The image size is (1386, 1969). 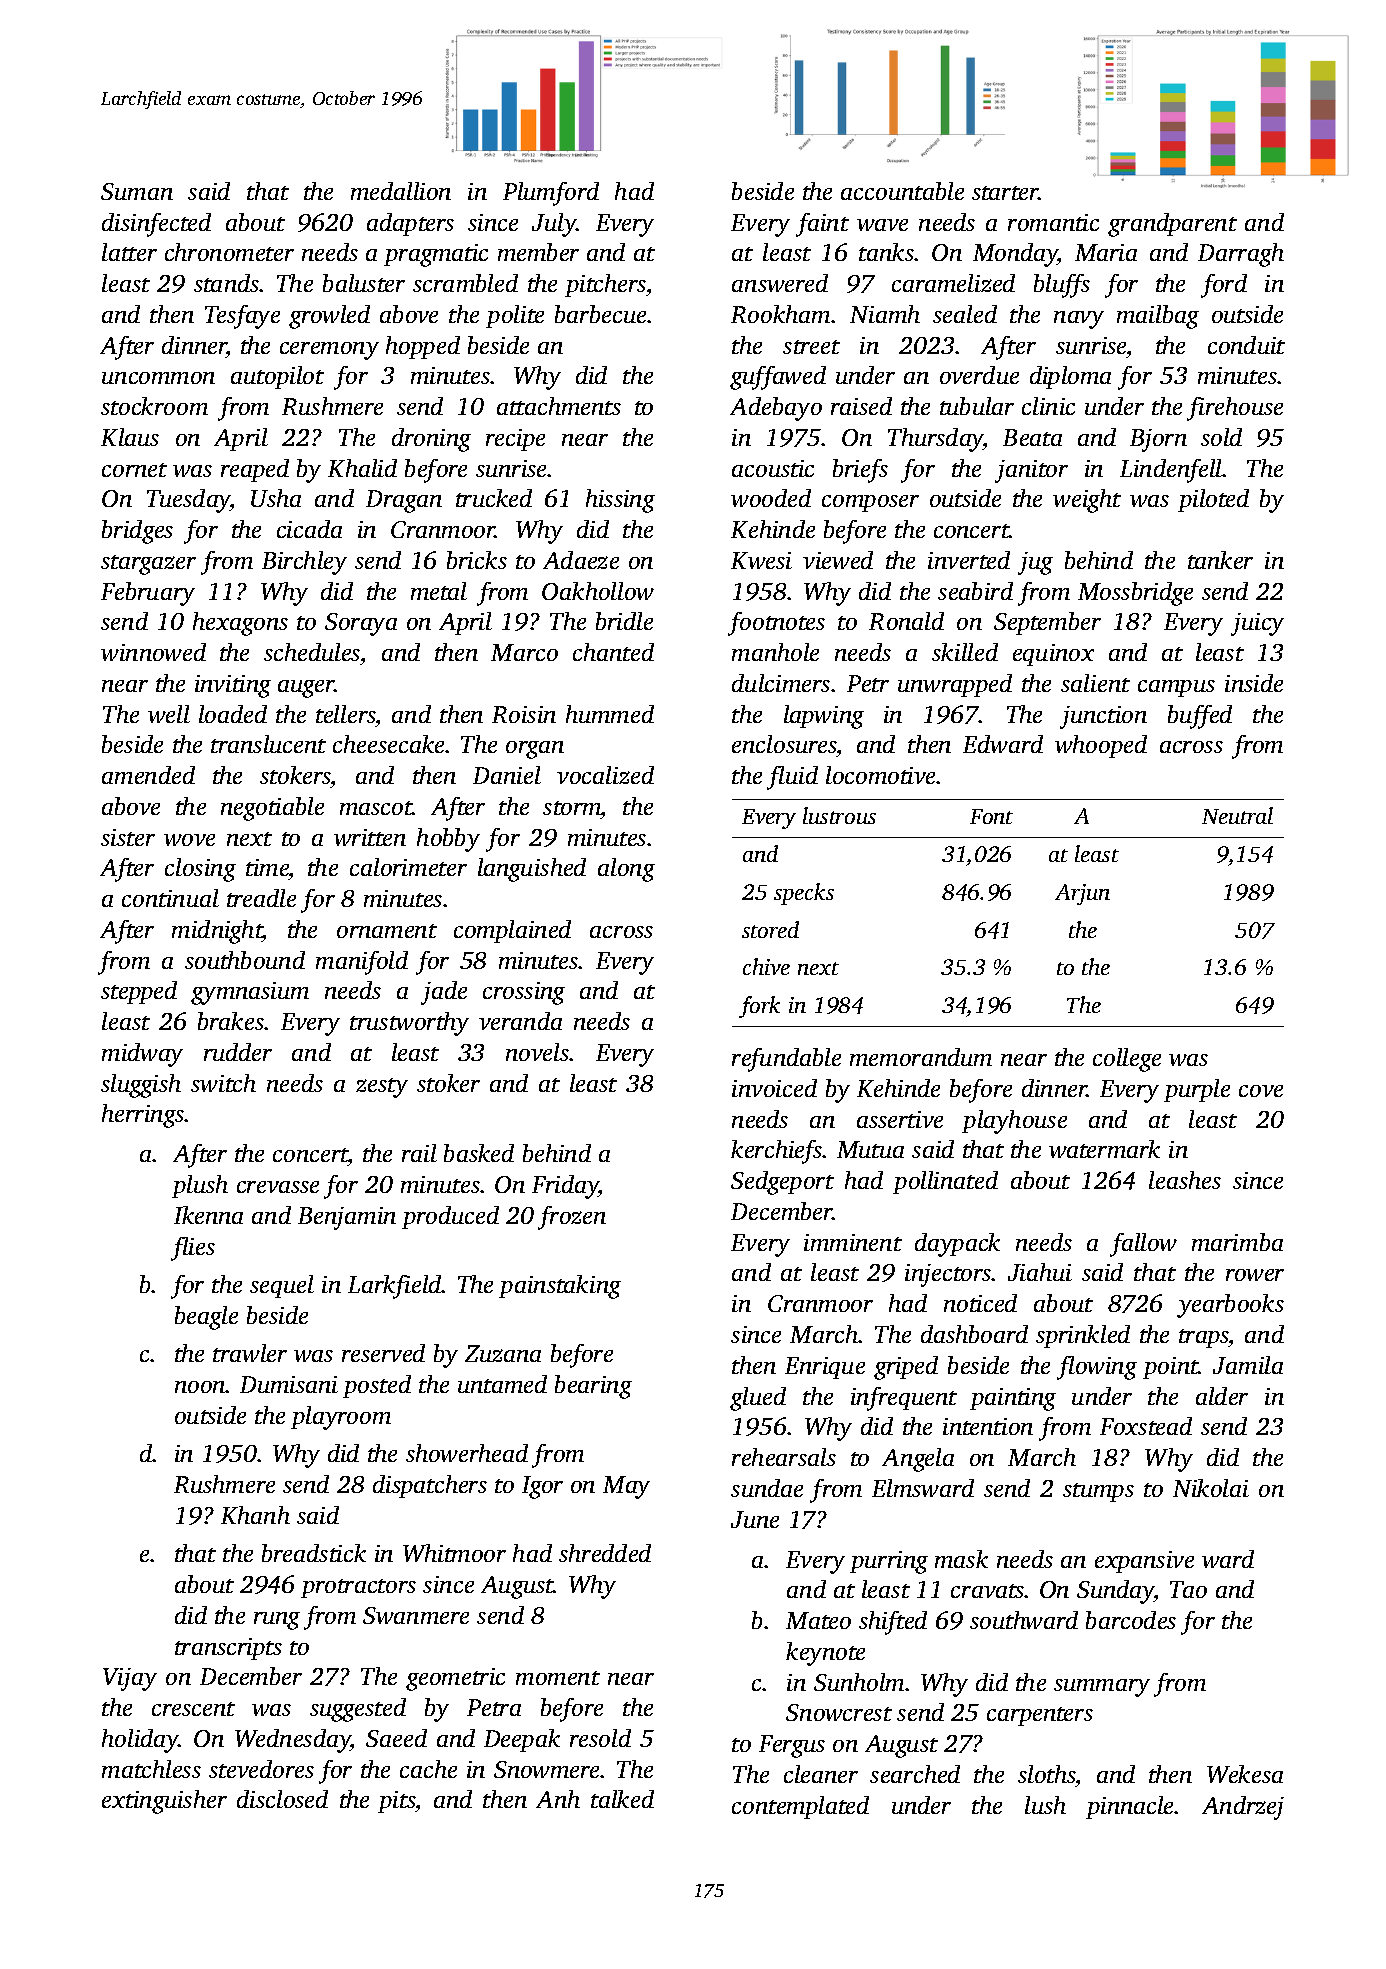 What do you see at coordinates (1130, 1807) in the screenshot?
I see `pinnacle` at bounding box center [1130, 1807].
